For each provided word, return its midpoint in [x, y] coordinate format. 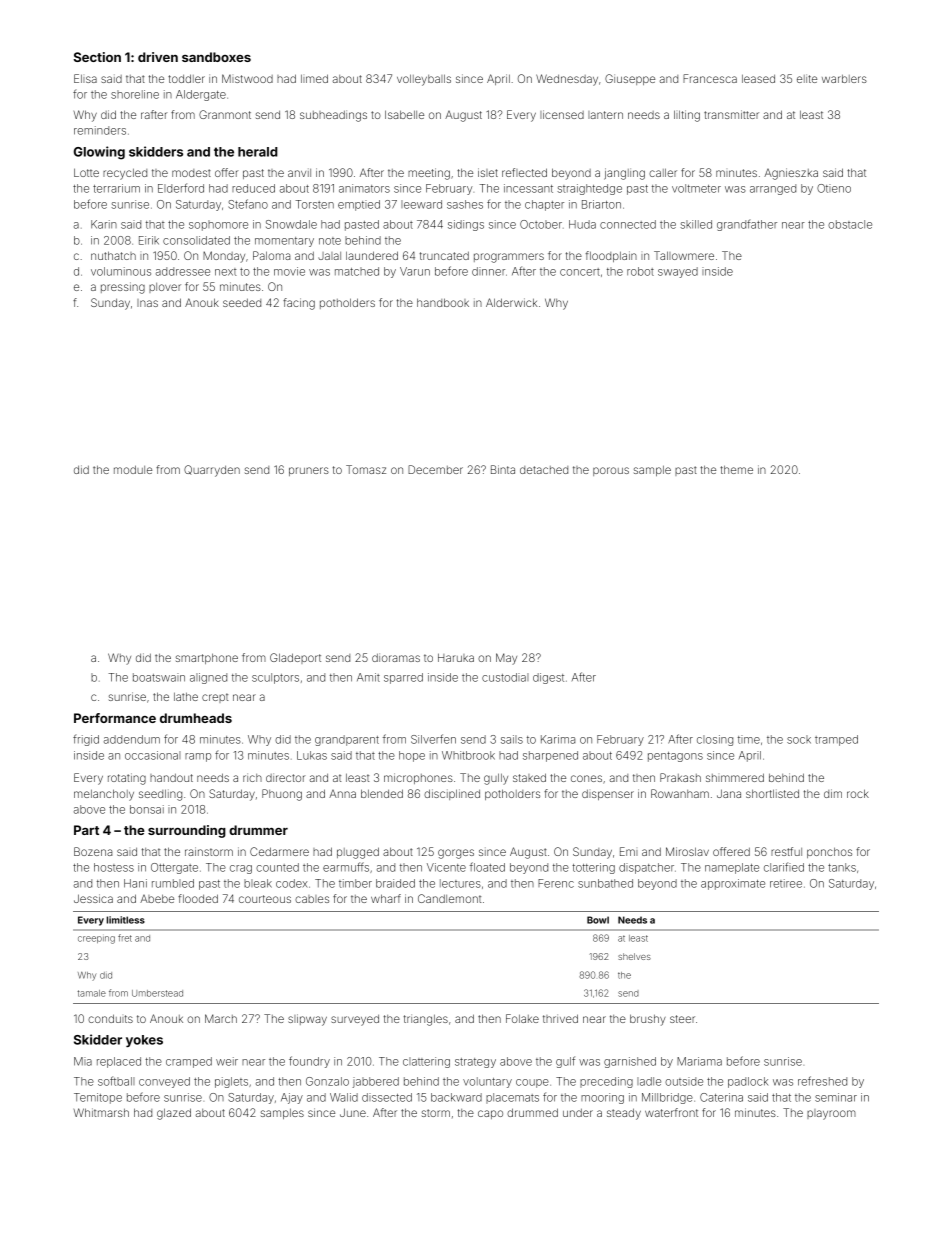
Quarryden [212, 471]
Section [97, 57]
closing [715, 740]
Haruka [456, 657]
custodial [505, 677]
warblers [844, 79]
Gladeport [295, 658]
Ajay [292, 1098]
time [749, 739]
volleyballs [424, 80]
